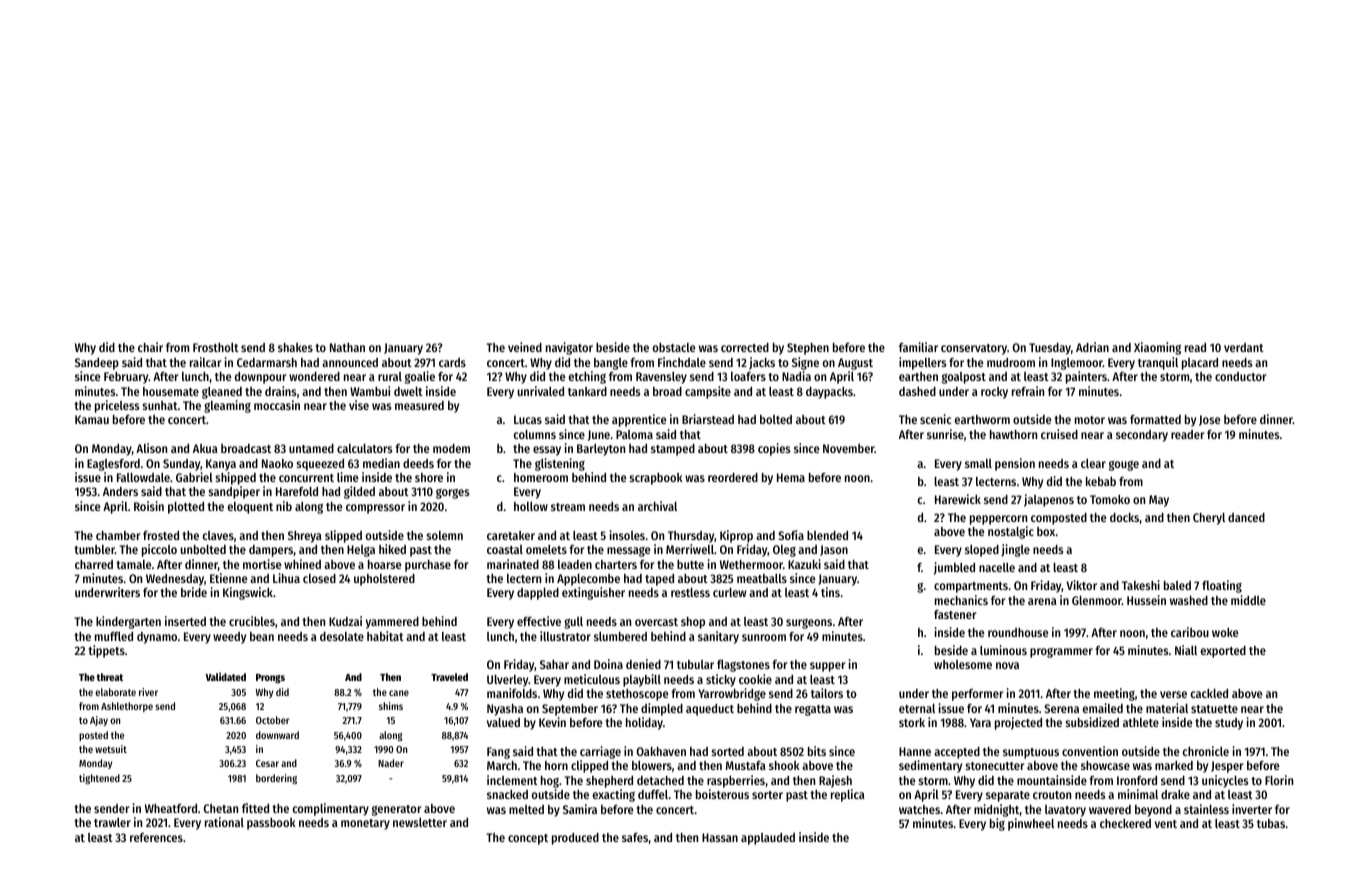 The image size is (1372, 887). I want to click on Xiaoming, so click(1157, 348).
